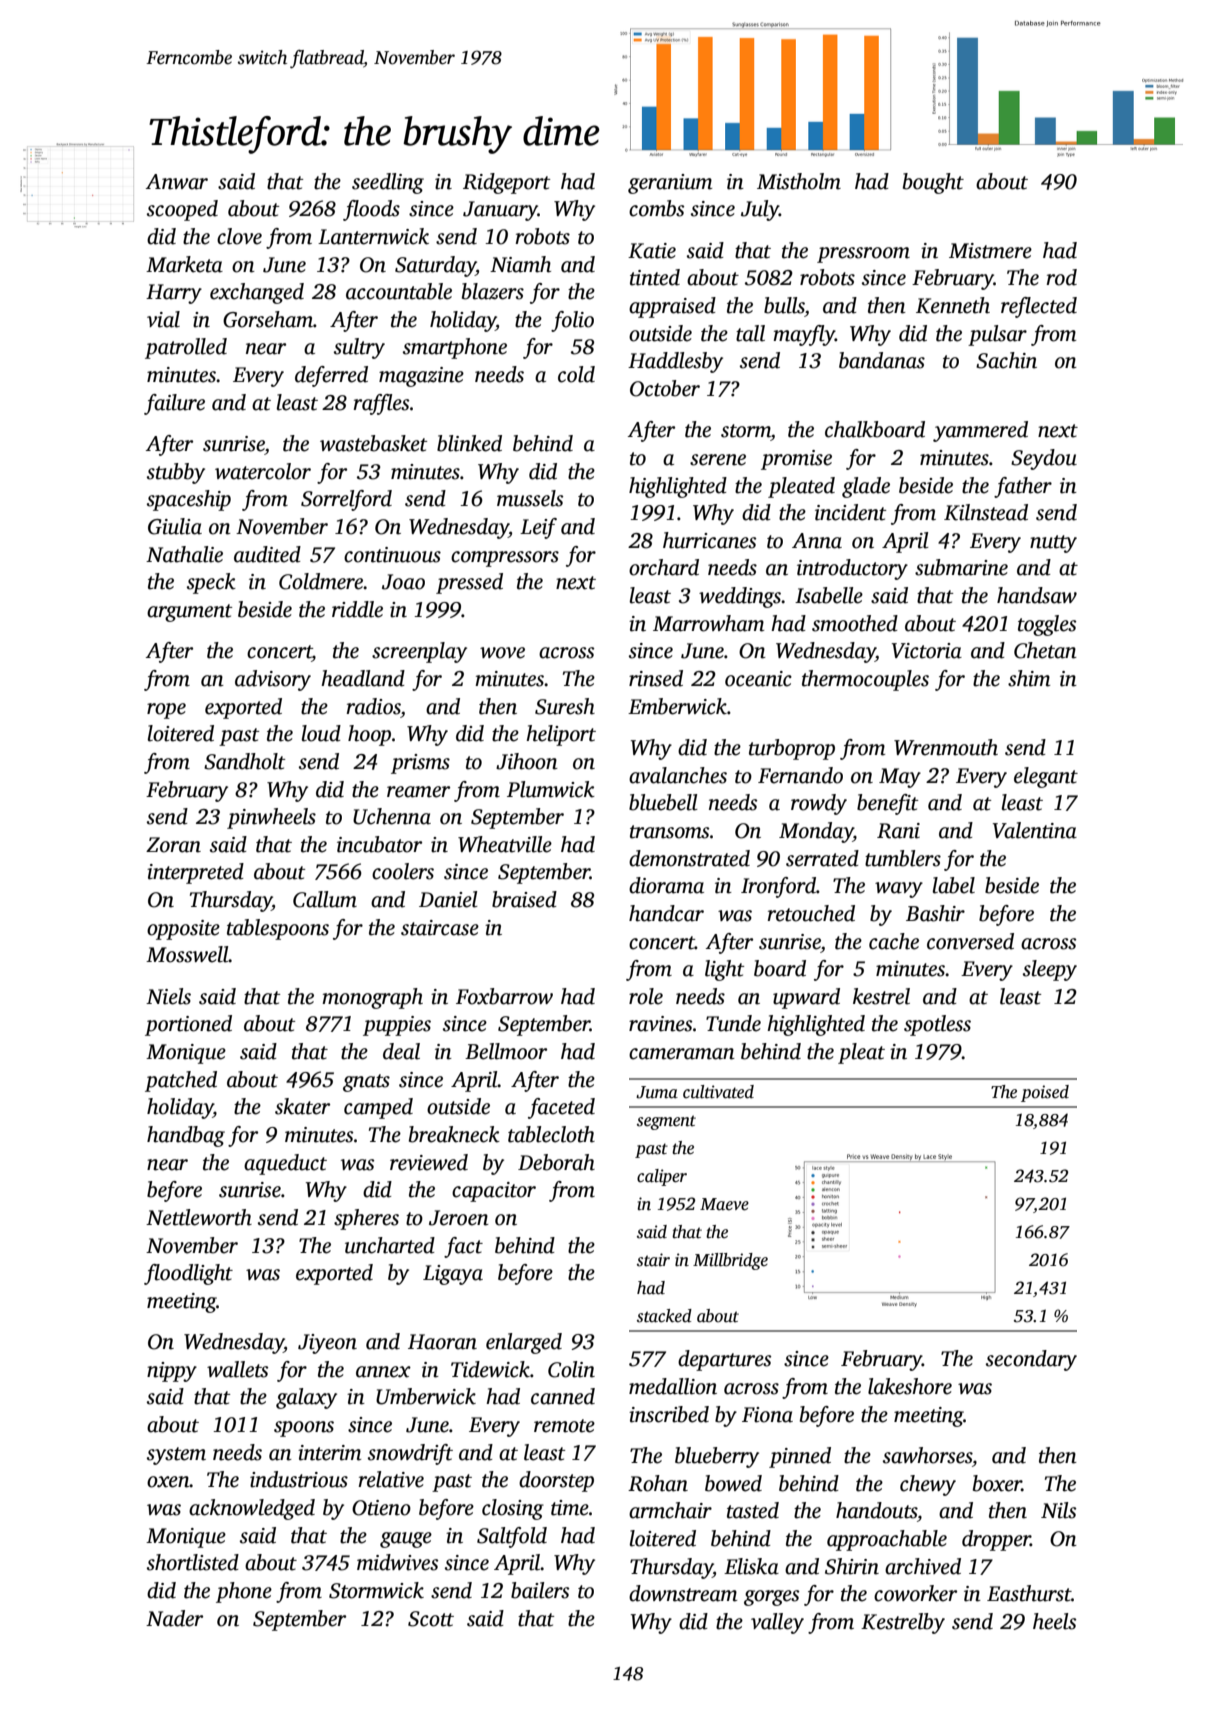 The image size is (1224, 1731). What do you see at coordinates (672, 307) in the screenshot?
I see `appraised` at bounding box center [672, 307].
